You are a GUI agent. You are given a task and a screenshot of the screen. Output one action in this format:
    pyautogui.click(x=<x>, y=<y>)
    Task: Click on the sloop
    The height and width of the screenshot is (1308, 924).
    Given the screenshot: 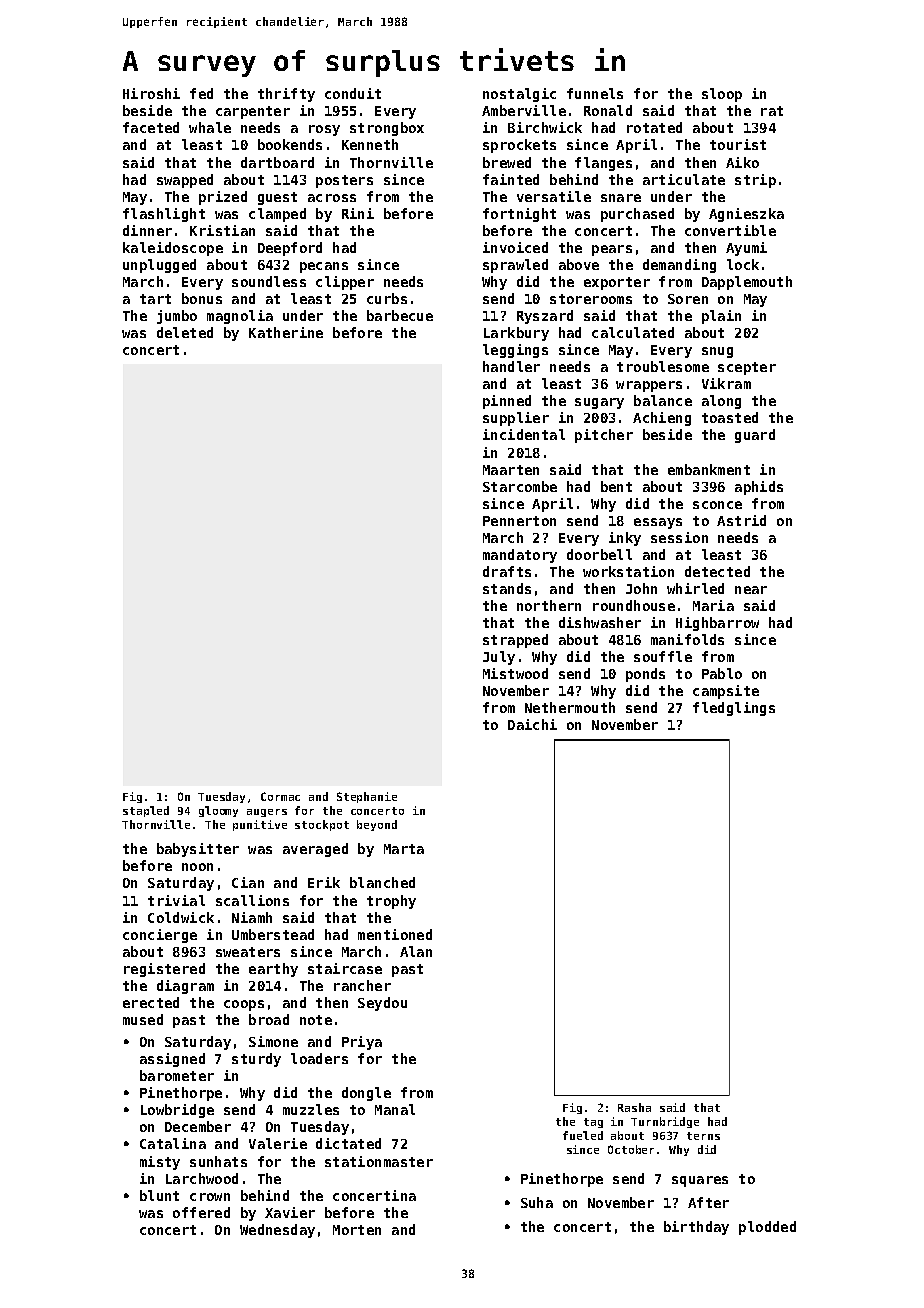 What is the action you would take?
    pyautogui.click(x=722, y=95)
